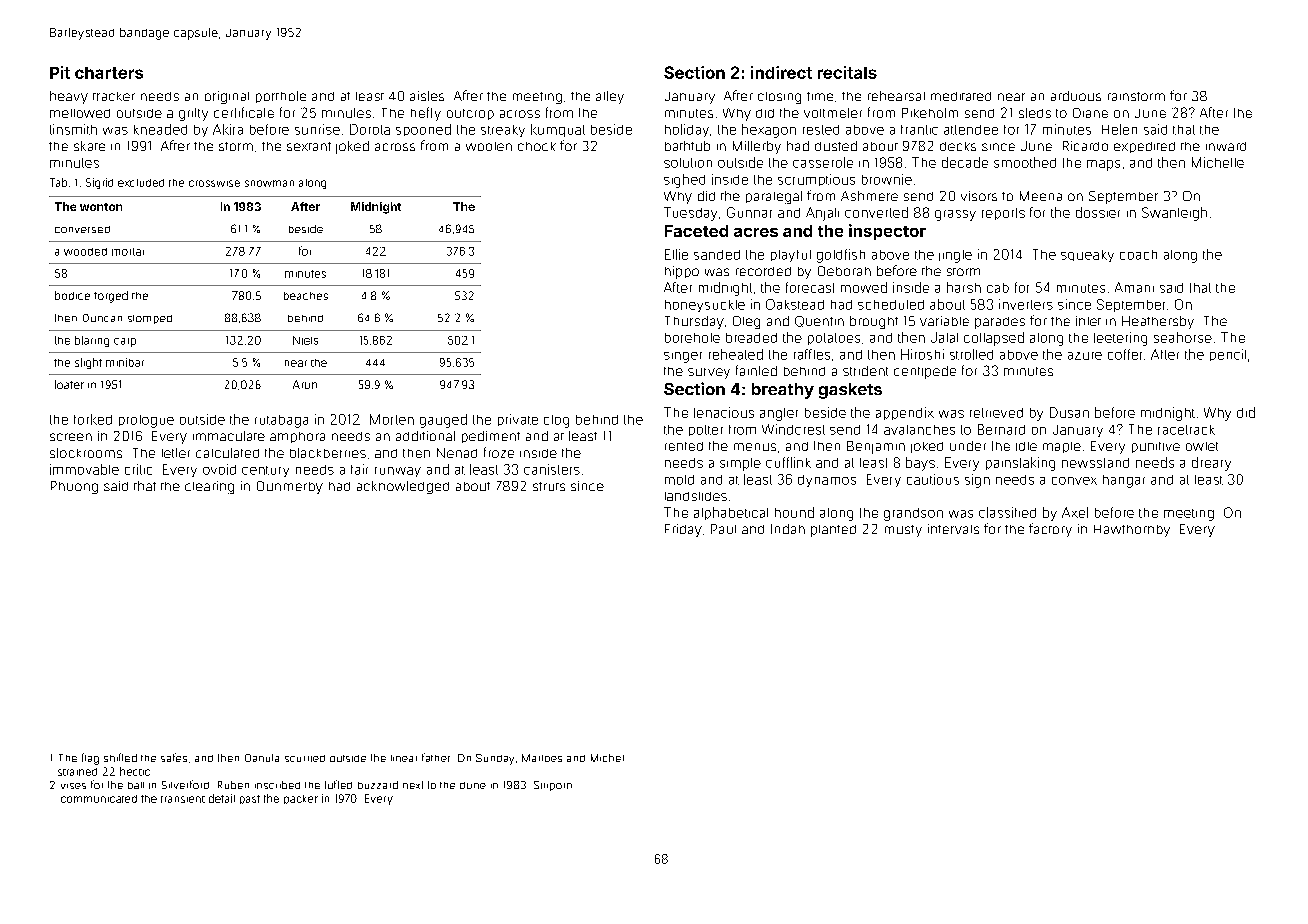 The width and height of the page is (1308, 924). What do you see at coordinates (120, 757) in the page?
I see `shifted` at bounding box center [120, 757].
